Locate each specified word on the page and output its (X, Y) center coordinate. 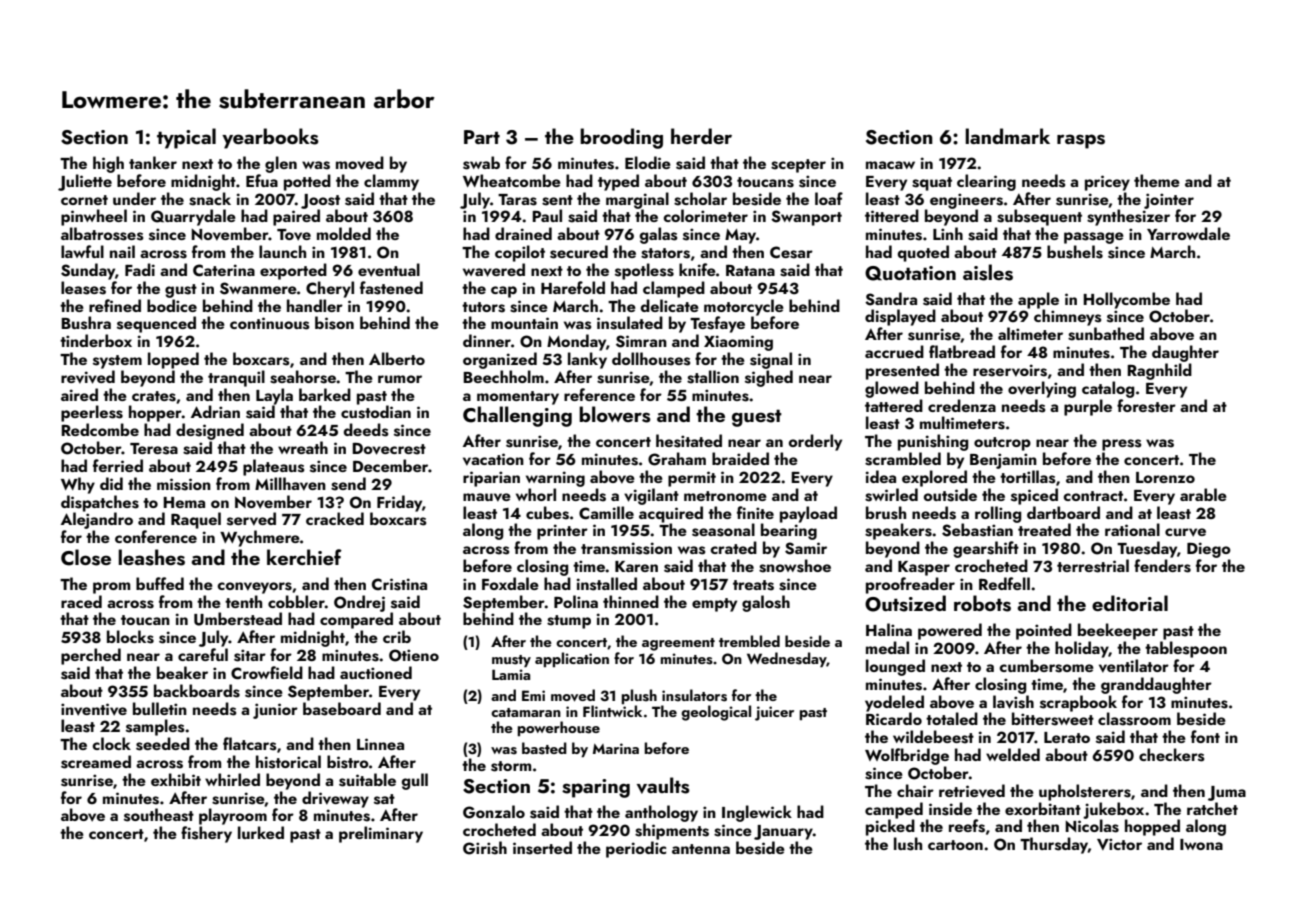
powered (950, 631)
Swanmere (258, 288)
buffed (160, 583)
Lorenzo (1165, 477)
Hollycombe (1126, 300)
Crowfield (267, 673)
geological (716, 713)
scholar (700, 199)
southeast (159, 815)
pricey (1107, 183)
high (108, 164)
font (1205, 736)
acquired (671, 514)
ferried (118, 465)
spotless (644, 271)
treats (753, 585)
